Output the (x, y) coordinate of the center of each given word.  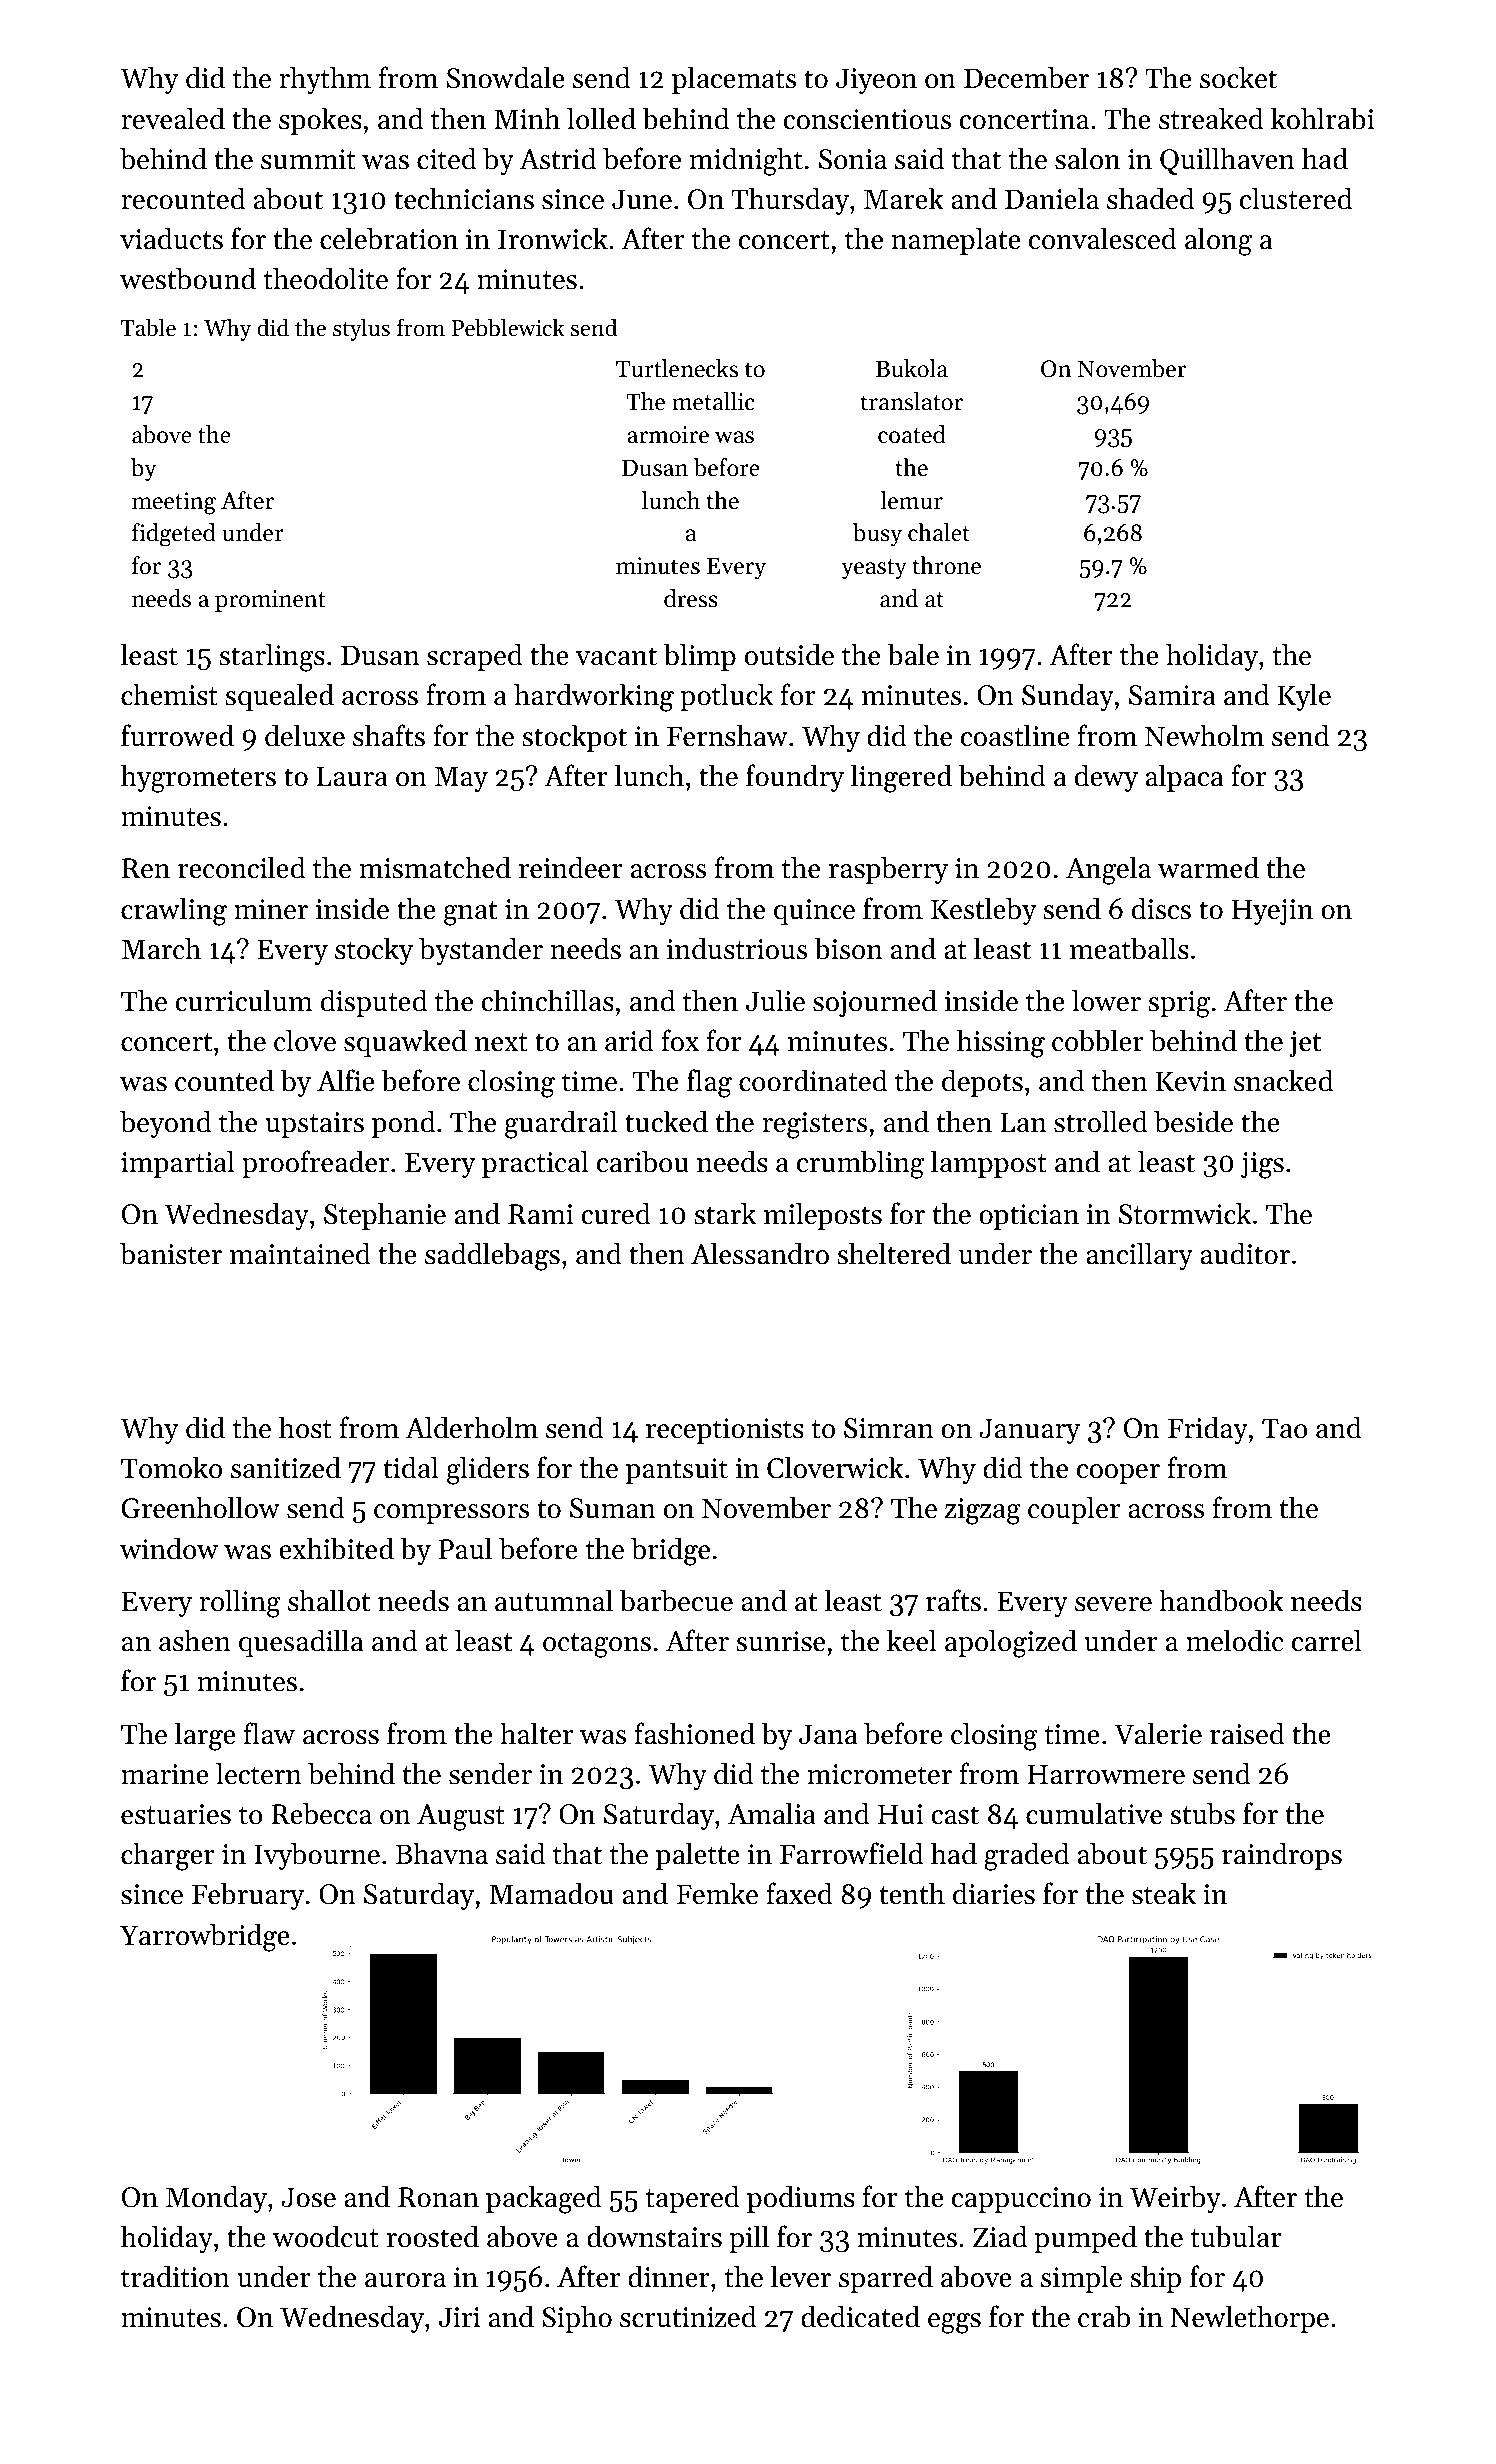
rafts (953, 1600)
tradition (175, 2276)
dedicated (860, 2316)
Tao (1285, 1428)
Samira (1172, 695)
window (169, 1548)
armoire (668, 435)
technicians (464, 198)
